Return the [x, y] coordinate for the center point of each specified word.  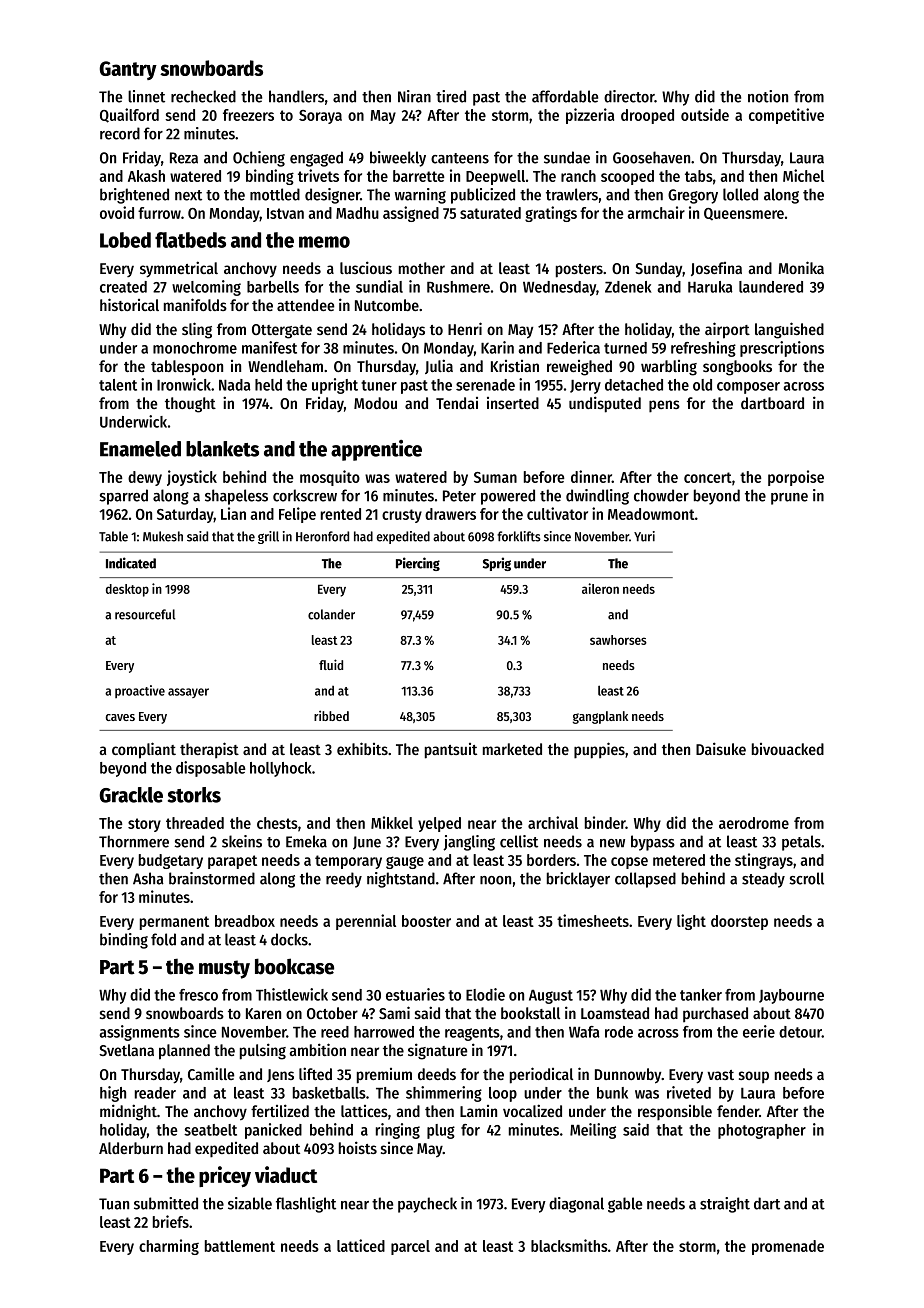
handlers [296, 96]
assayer [188, 693]
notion [768, 96]
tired [451, 96]
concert [708, 477]
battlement [240, 1246]
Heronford [322, 536]
